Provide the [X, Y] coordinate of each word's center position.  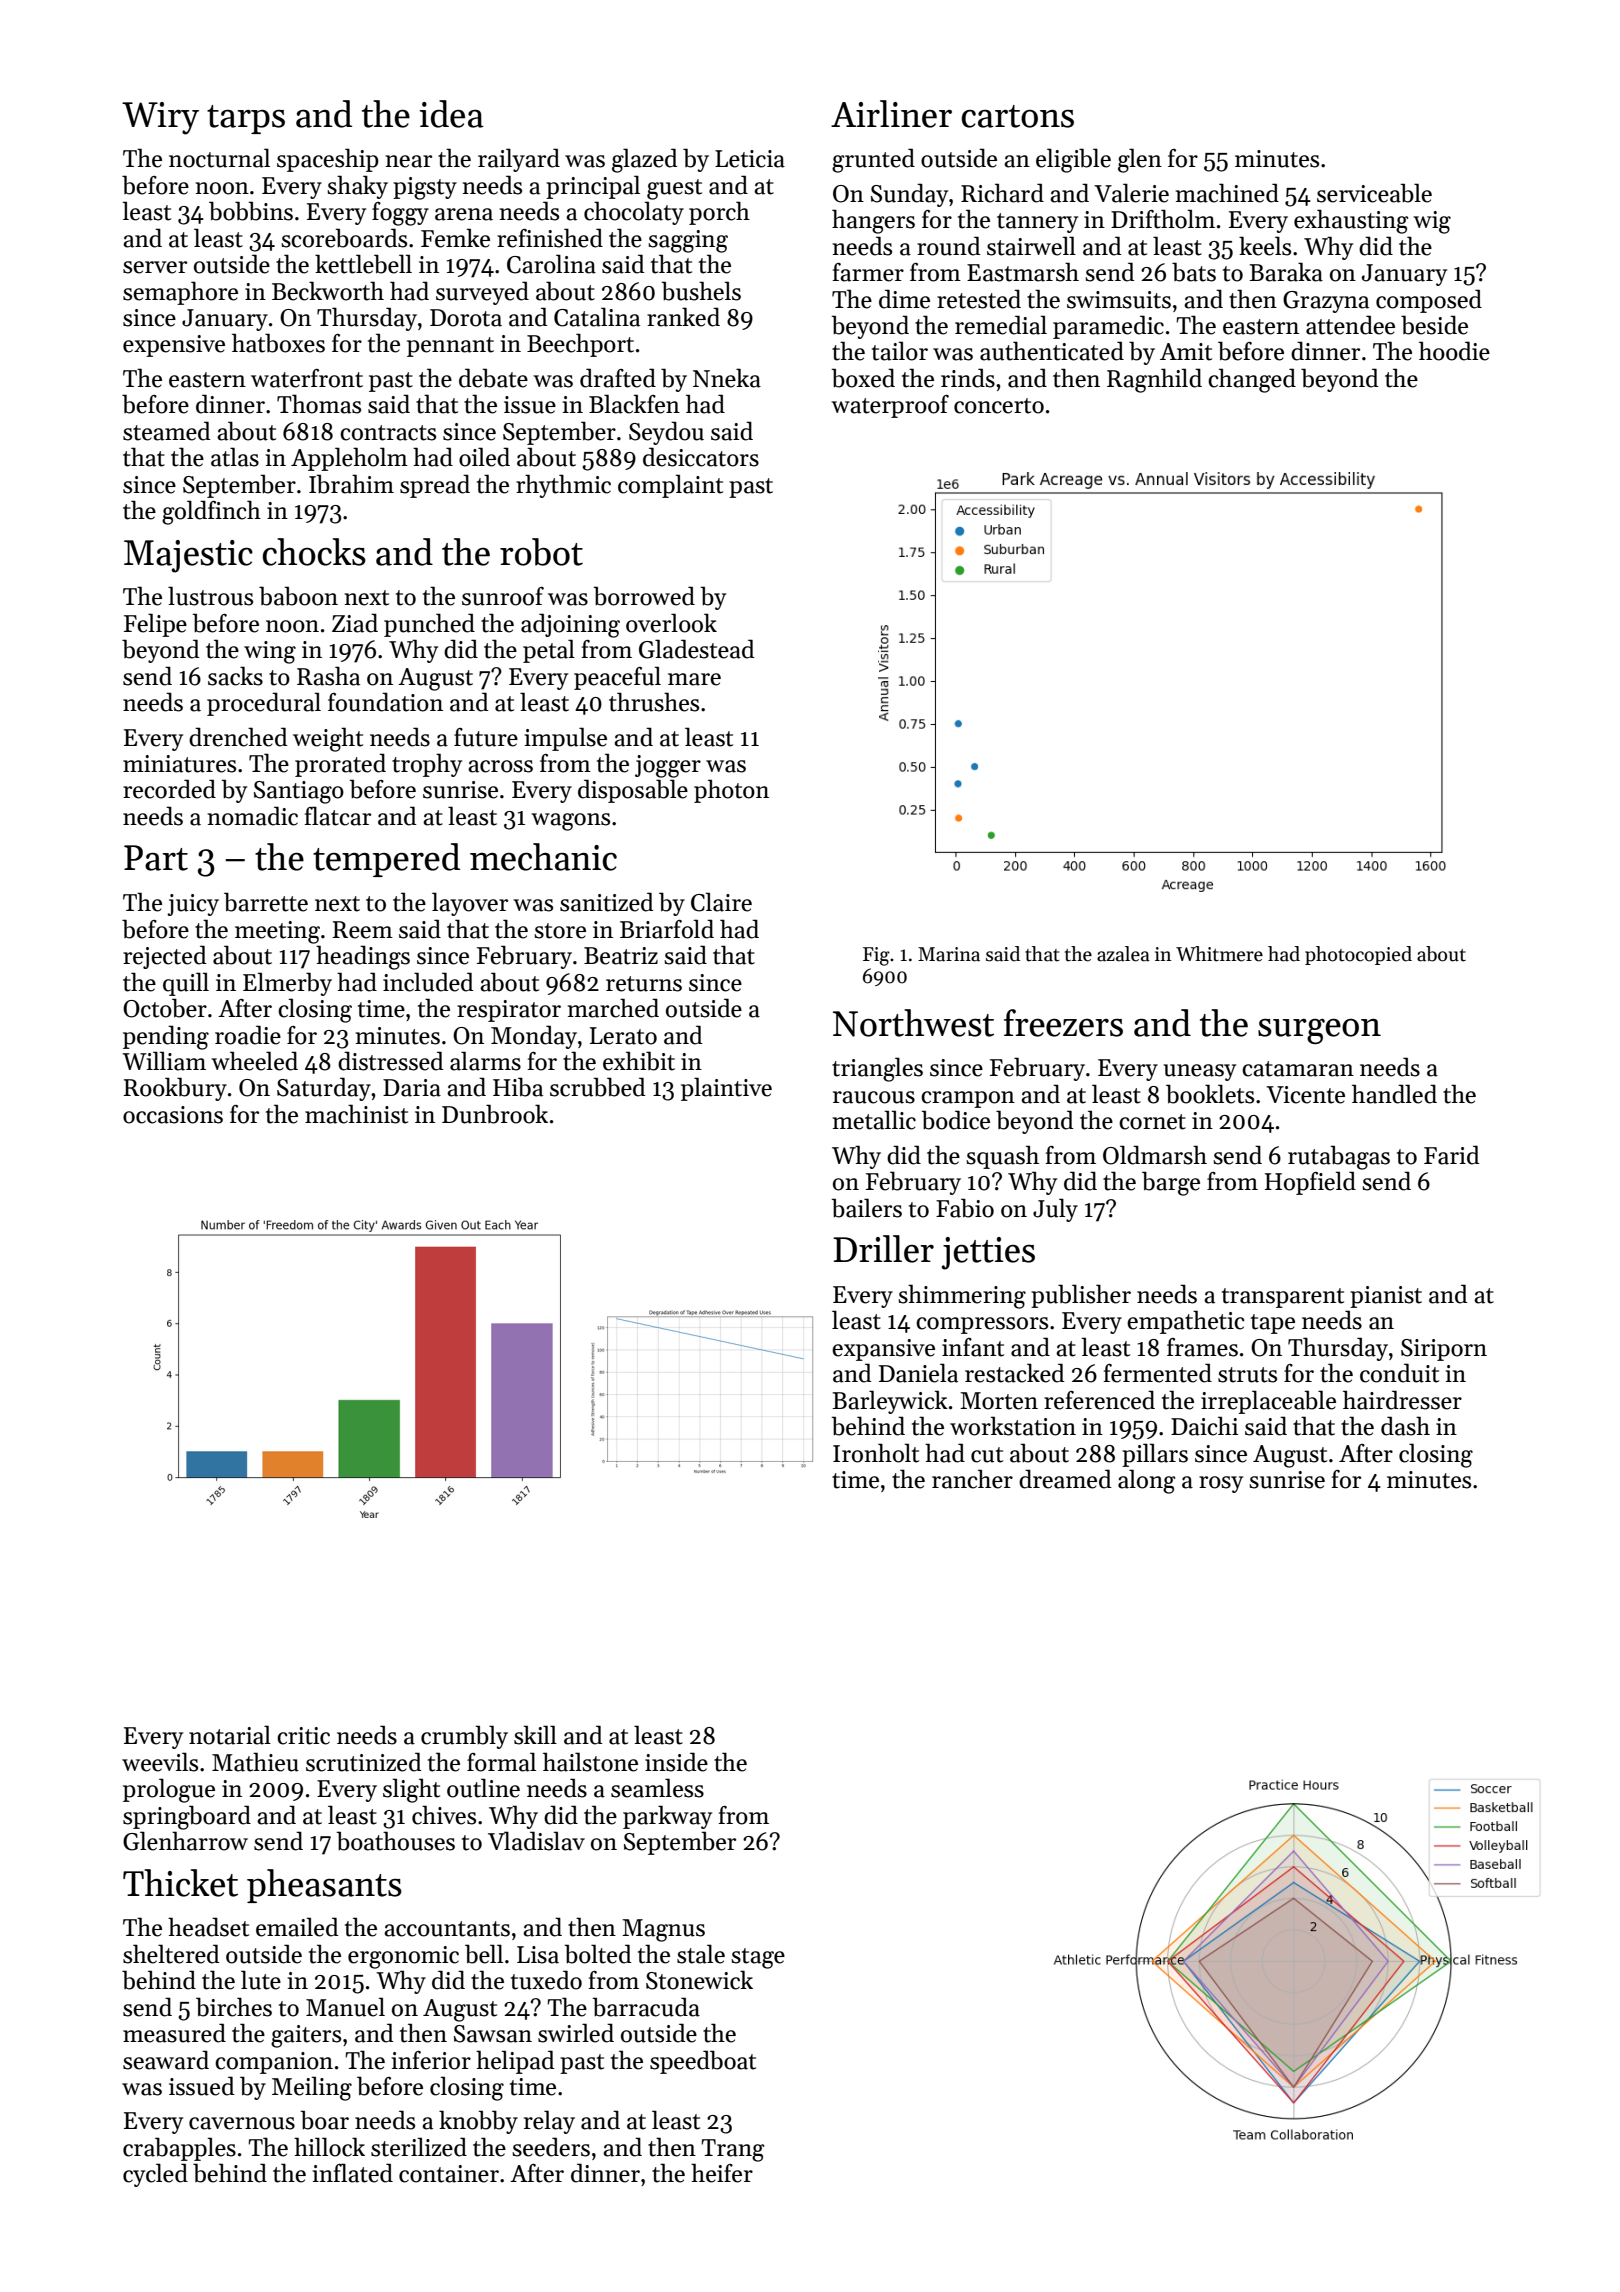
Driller [883, 1249]
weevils [160, 1762]
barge [1171, 1183]
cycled [155, 2175]
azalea [1123, 954]
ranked [683, 317]
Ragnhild [1154, 380]
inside [676, 1762]
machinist [356, 1114]
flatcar [338, 816]
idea [452, 114]
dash [1405, 1426]
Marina [949, 954]
